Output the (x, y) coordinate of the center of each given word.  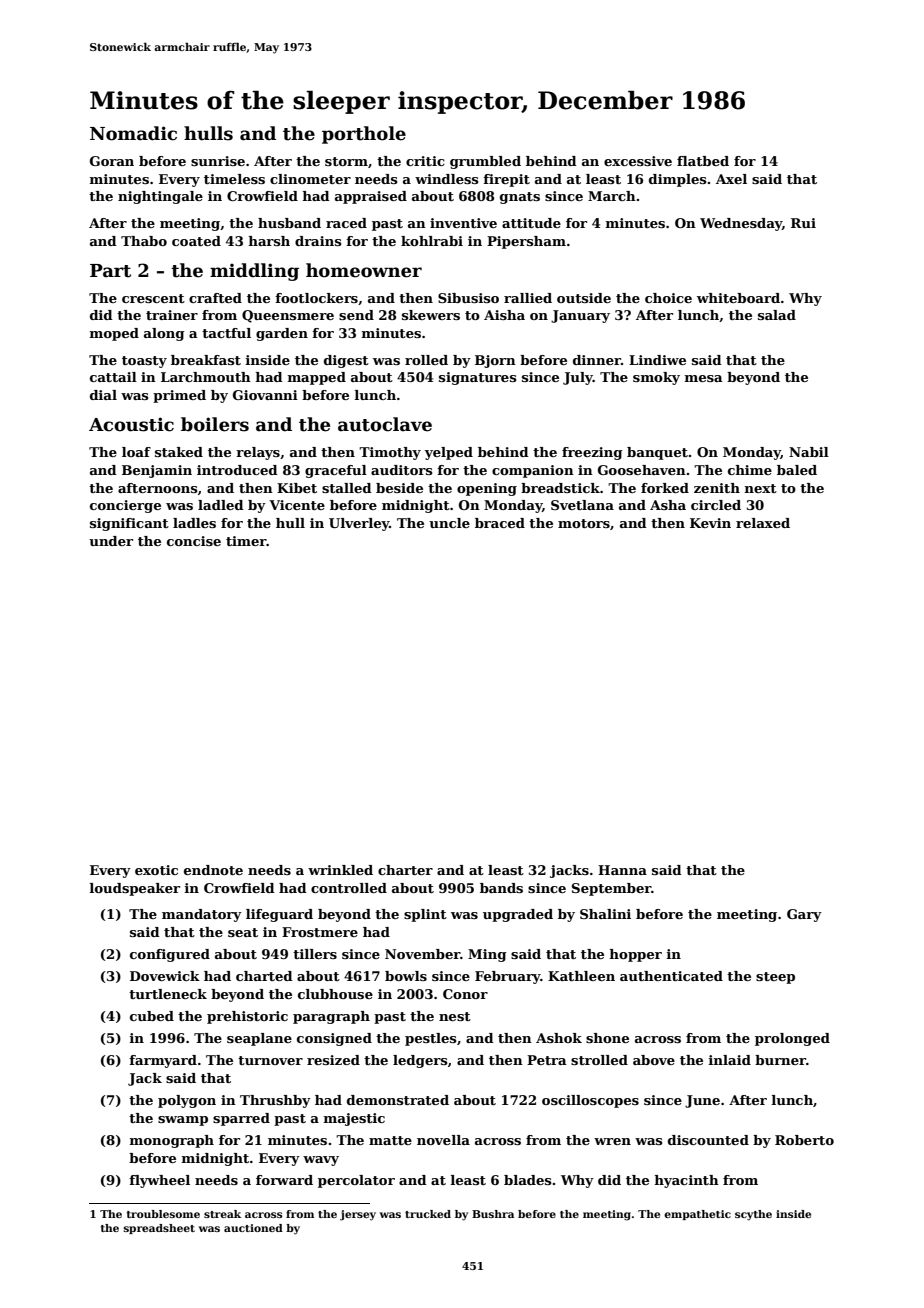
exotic (156, 870)
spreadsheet (159, 1229)
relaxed (763, 523)
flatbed (703, 161)
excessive (638, 161)
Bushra (493, 1214)
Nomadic (133, 133)
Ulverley (359, 524)
